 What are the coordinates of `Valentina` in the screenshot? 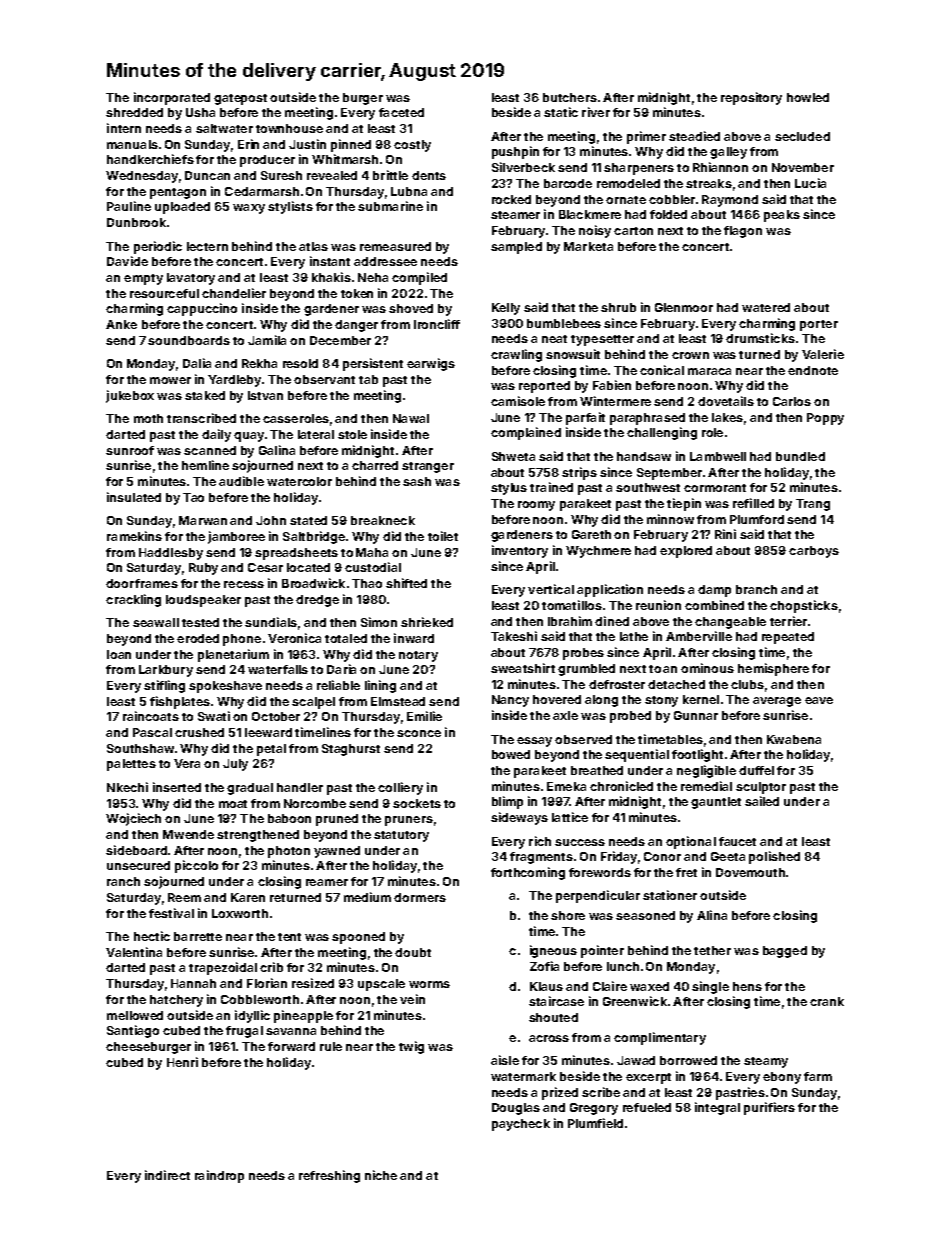 It's located at (134, 952).
